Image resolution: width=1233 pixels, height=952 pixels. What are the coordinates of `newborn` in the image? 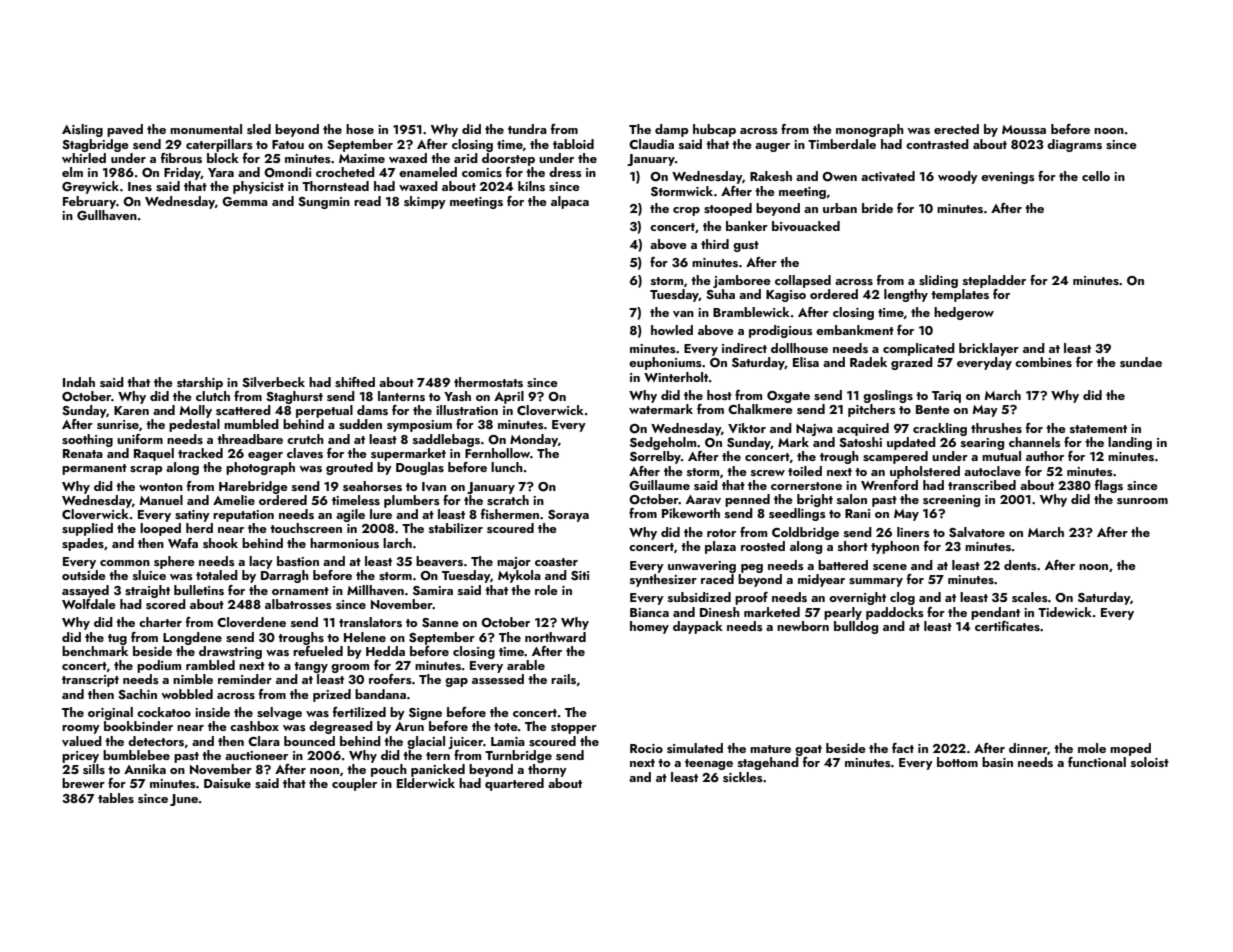 It's located at (803, 626).
